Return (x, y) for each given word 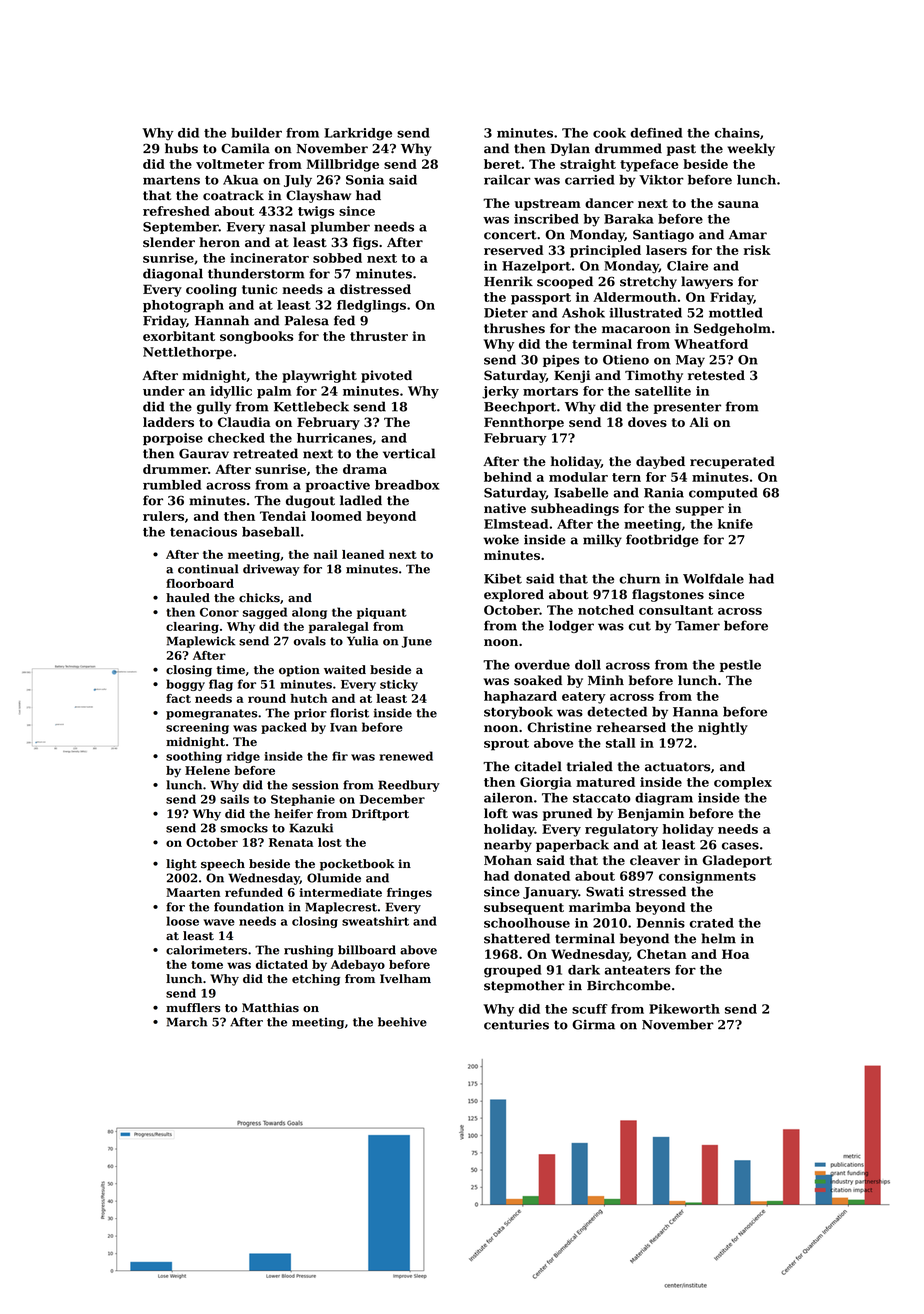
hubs (181, 148)
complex (743, 783)
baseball (271, 532)
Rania (664, 493)
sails (234, 799)
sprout (506, 745)
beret (502, 164)
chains (737, 133)
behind (508, 477)
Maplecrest (341, 908)
